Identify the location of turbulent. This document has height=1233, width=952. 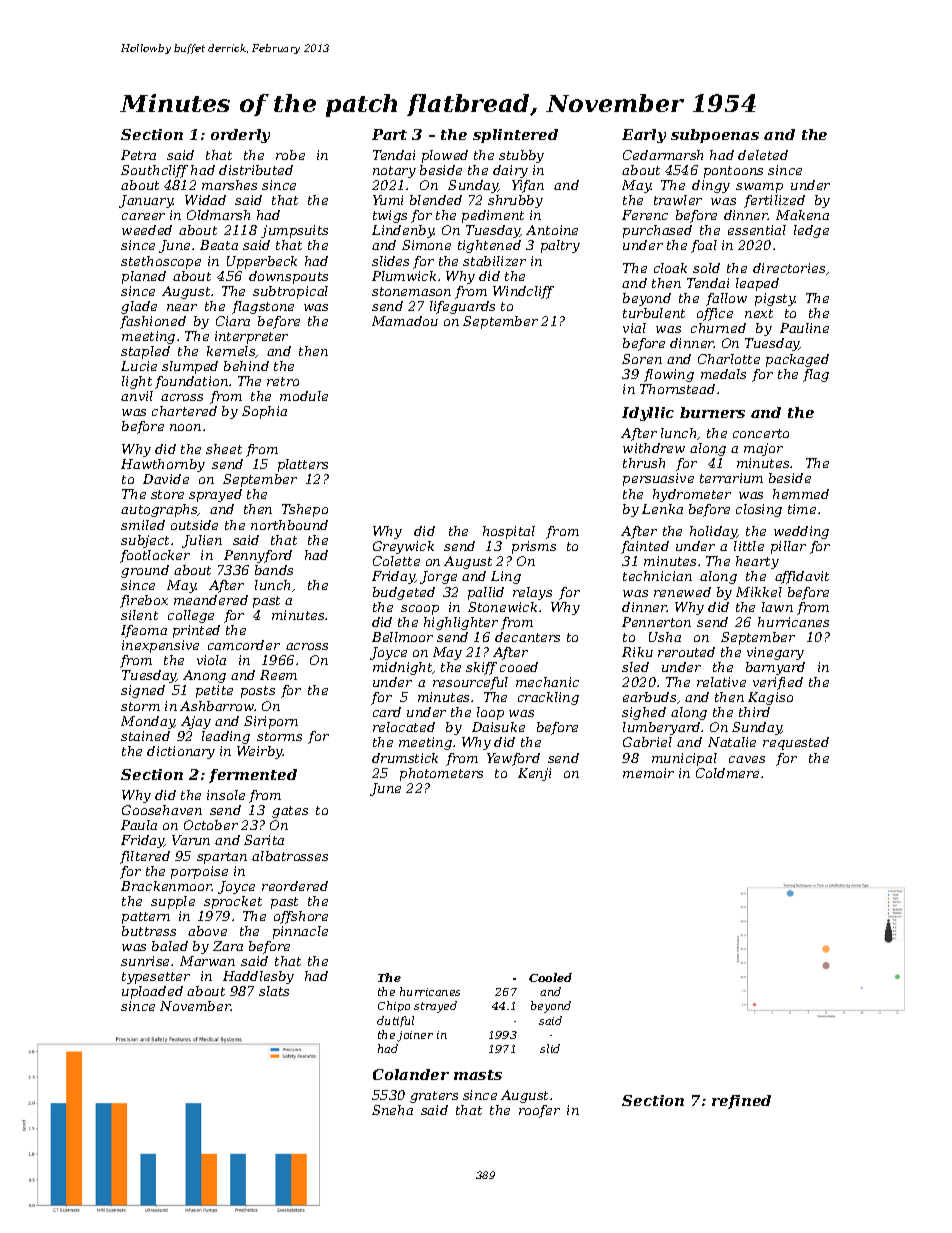
(654, 313).
